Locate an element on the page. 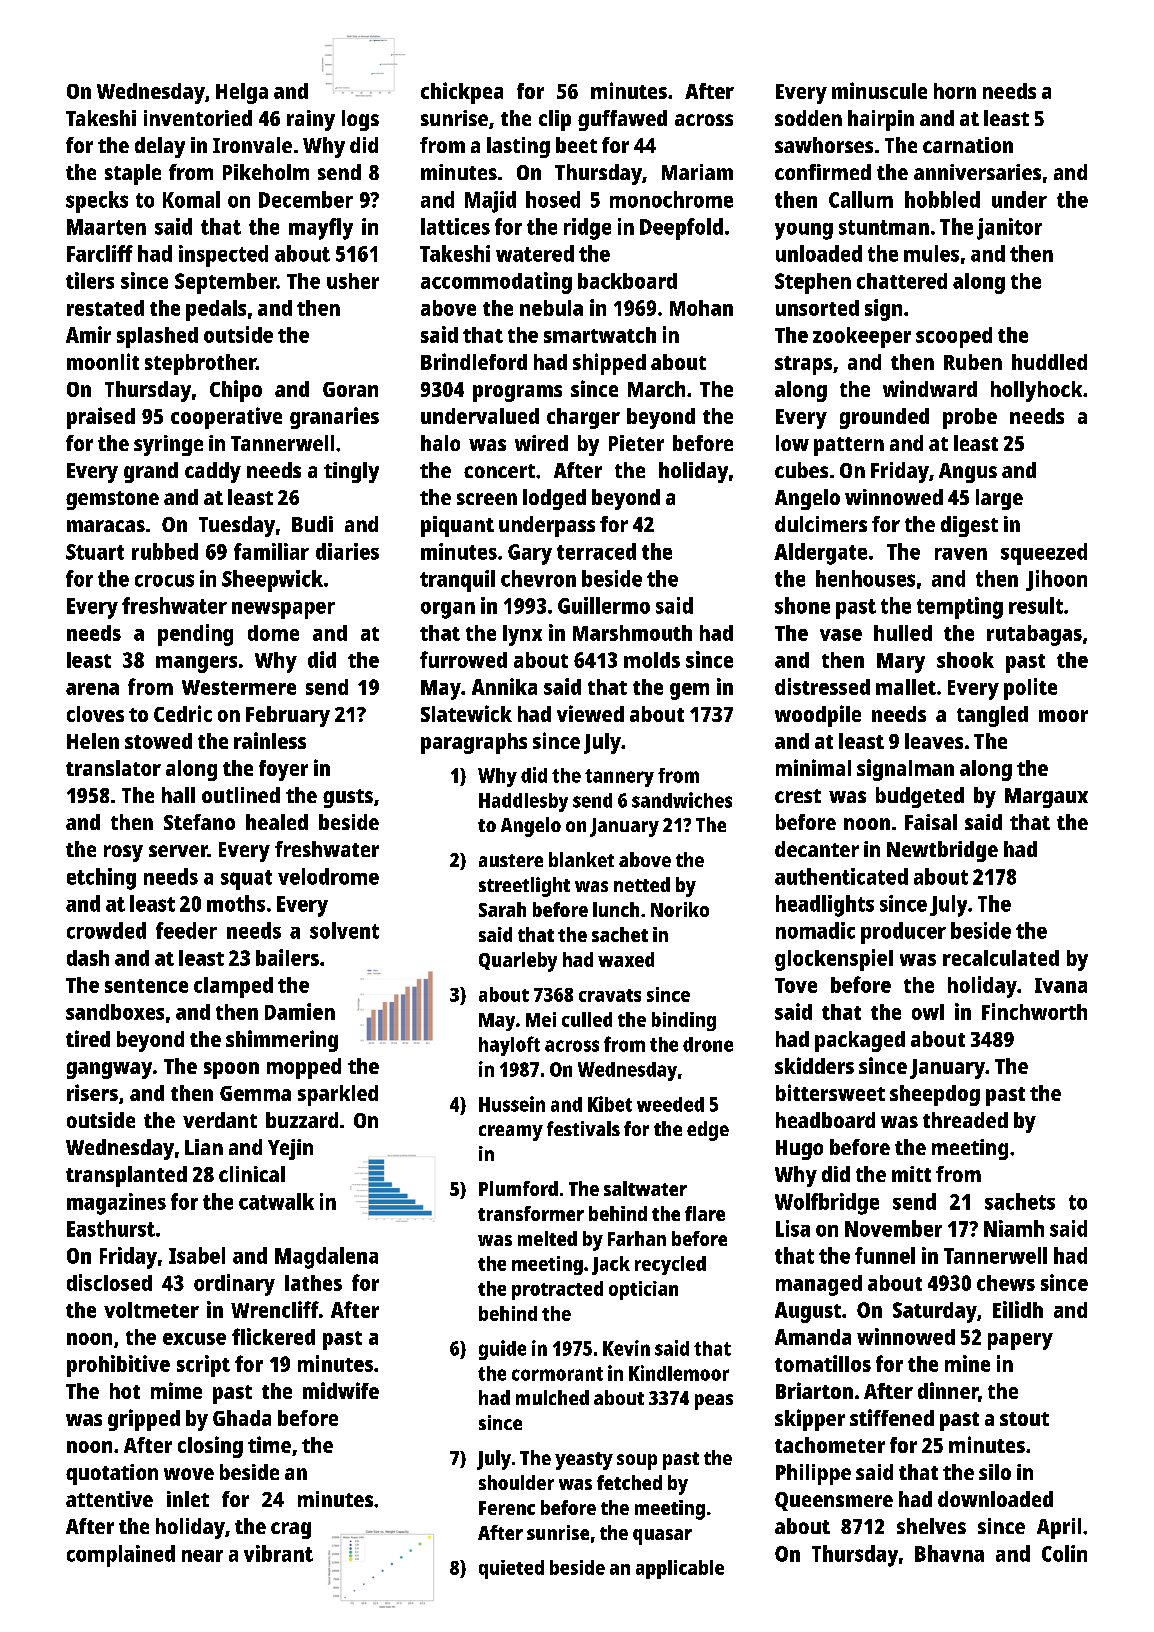 The image size is (1154, 1632). vibrant is located at coordinates (278, 1553).
